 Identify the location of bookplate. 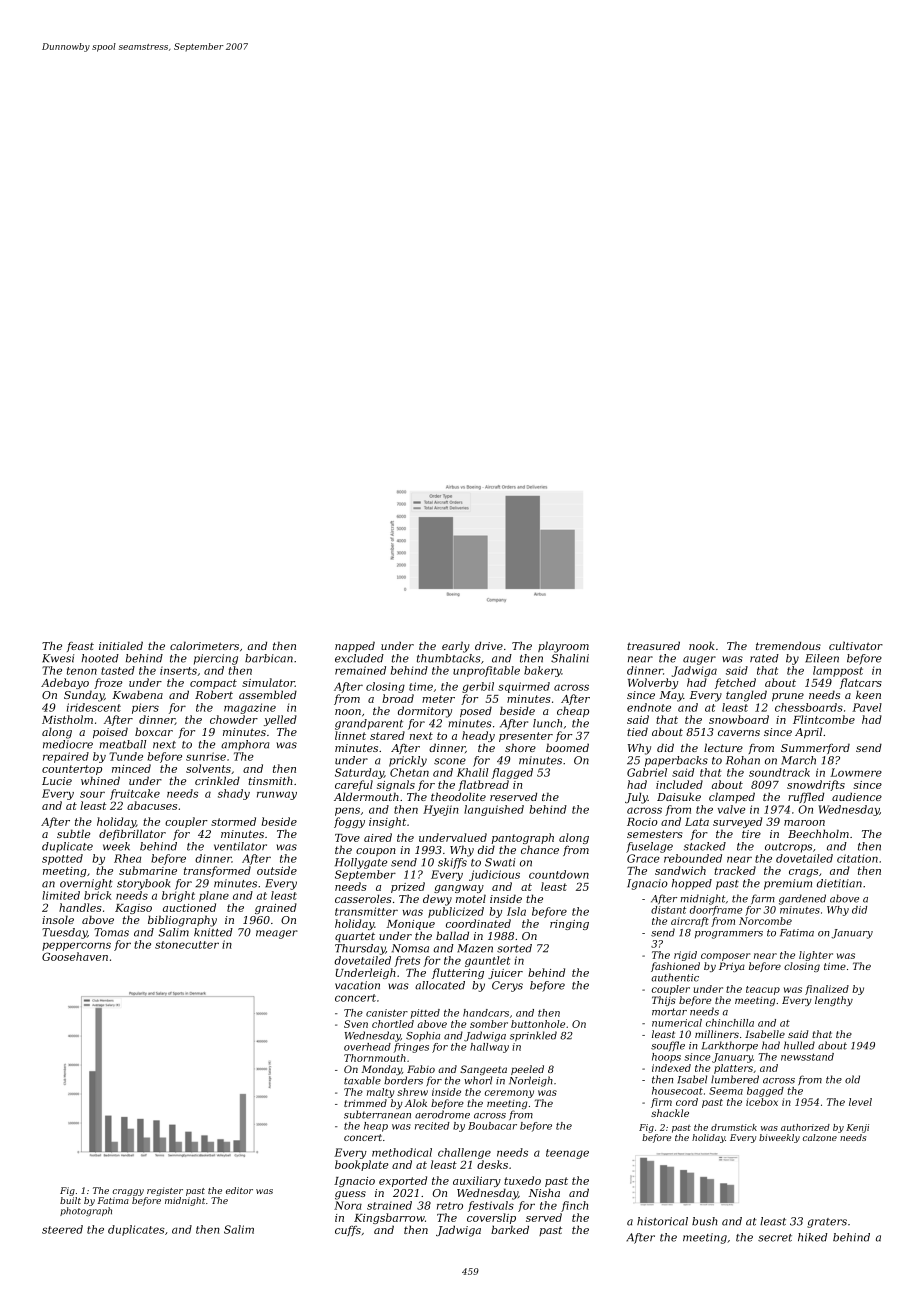
(362, 1165).
